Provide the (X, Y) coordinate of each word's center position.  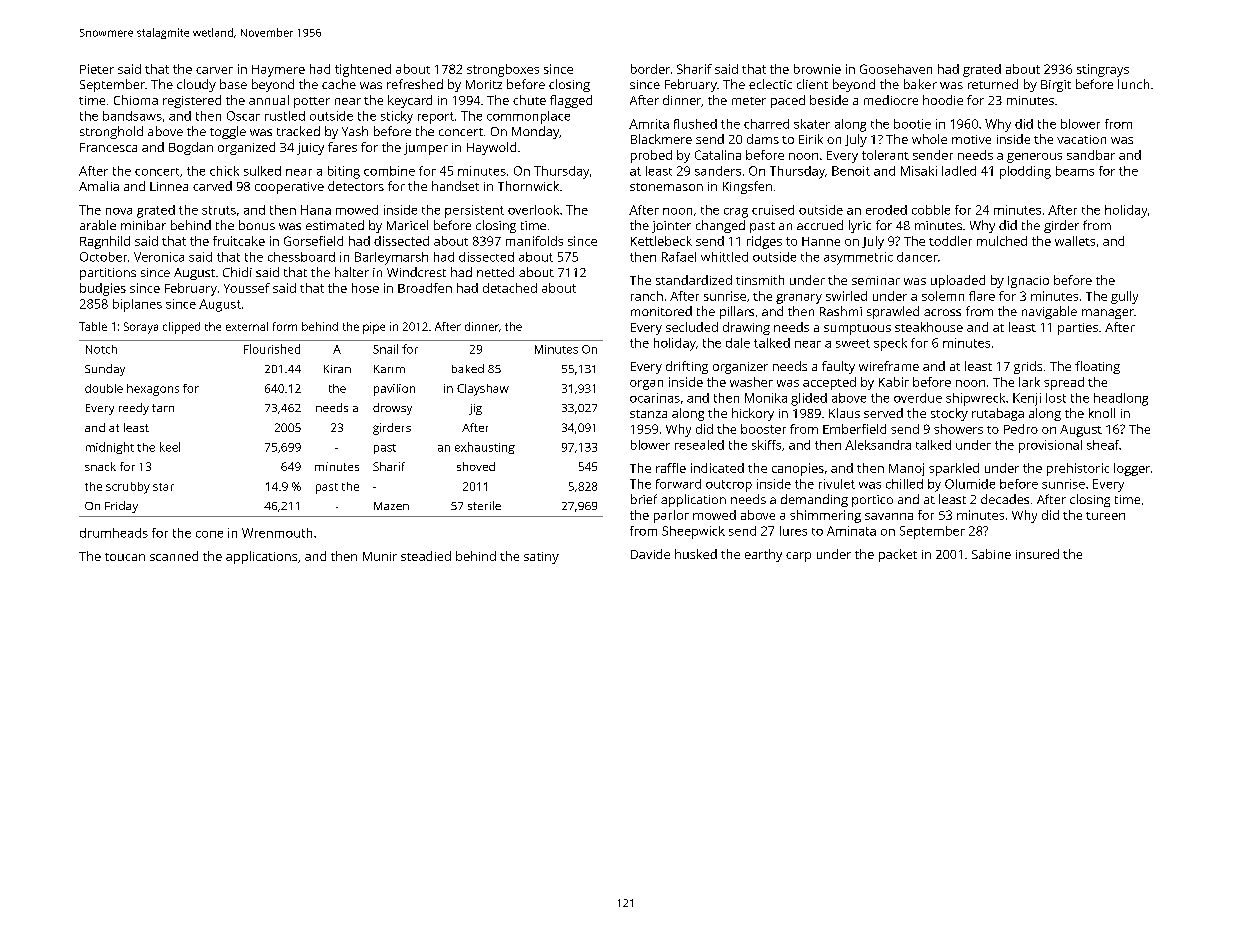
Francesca (108, 147)
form (285, 326)
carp (798, 557)
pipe (374, 328)
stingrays (1103, 70)
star (163, 487)
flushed (695, 124)
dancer (917, 257)
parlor (671, 516)
